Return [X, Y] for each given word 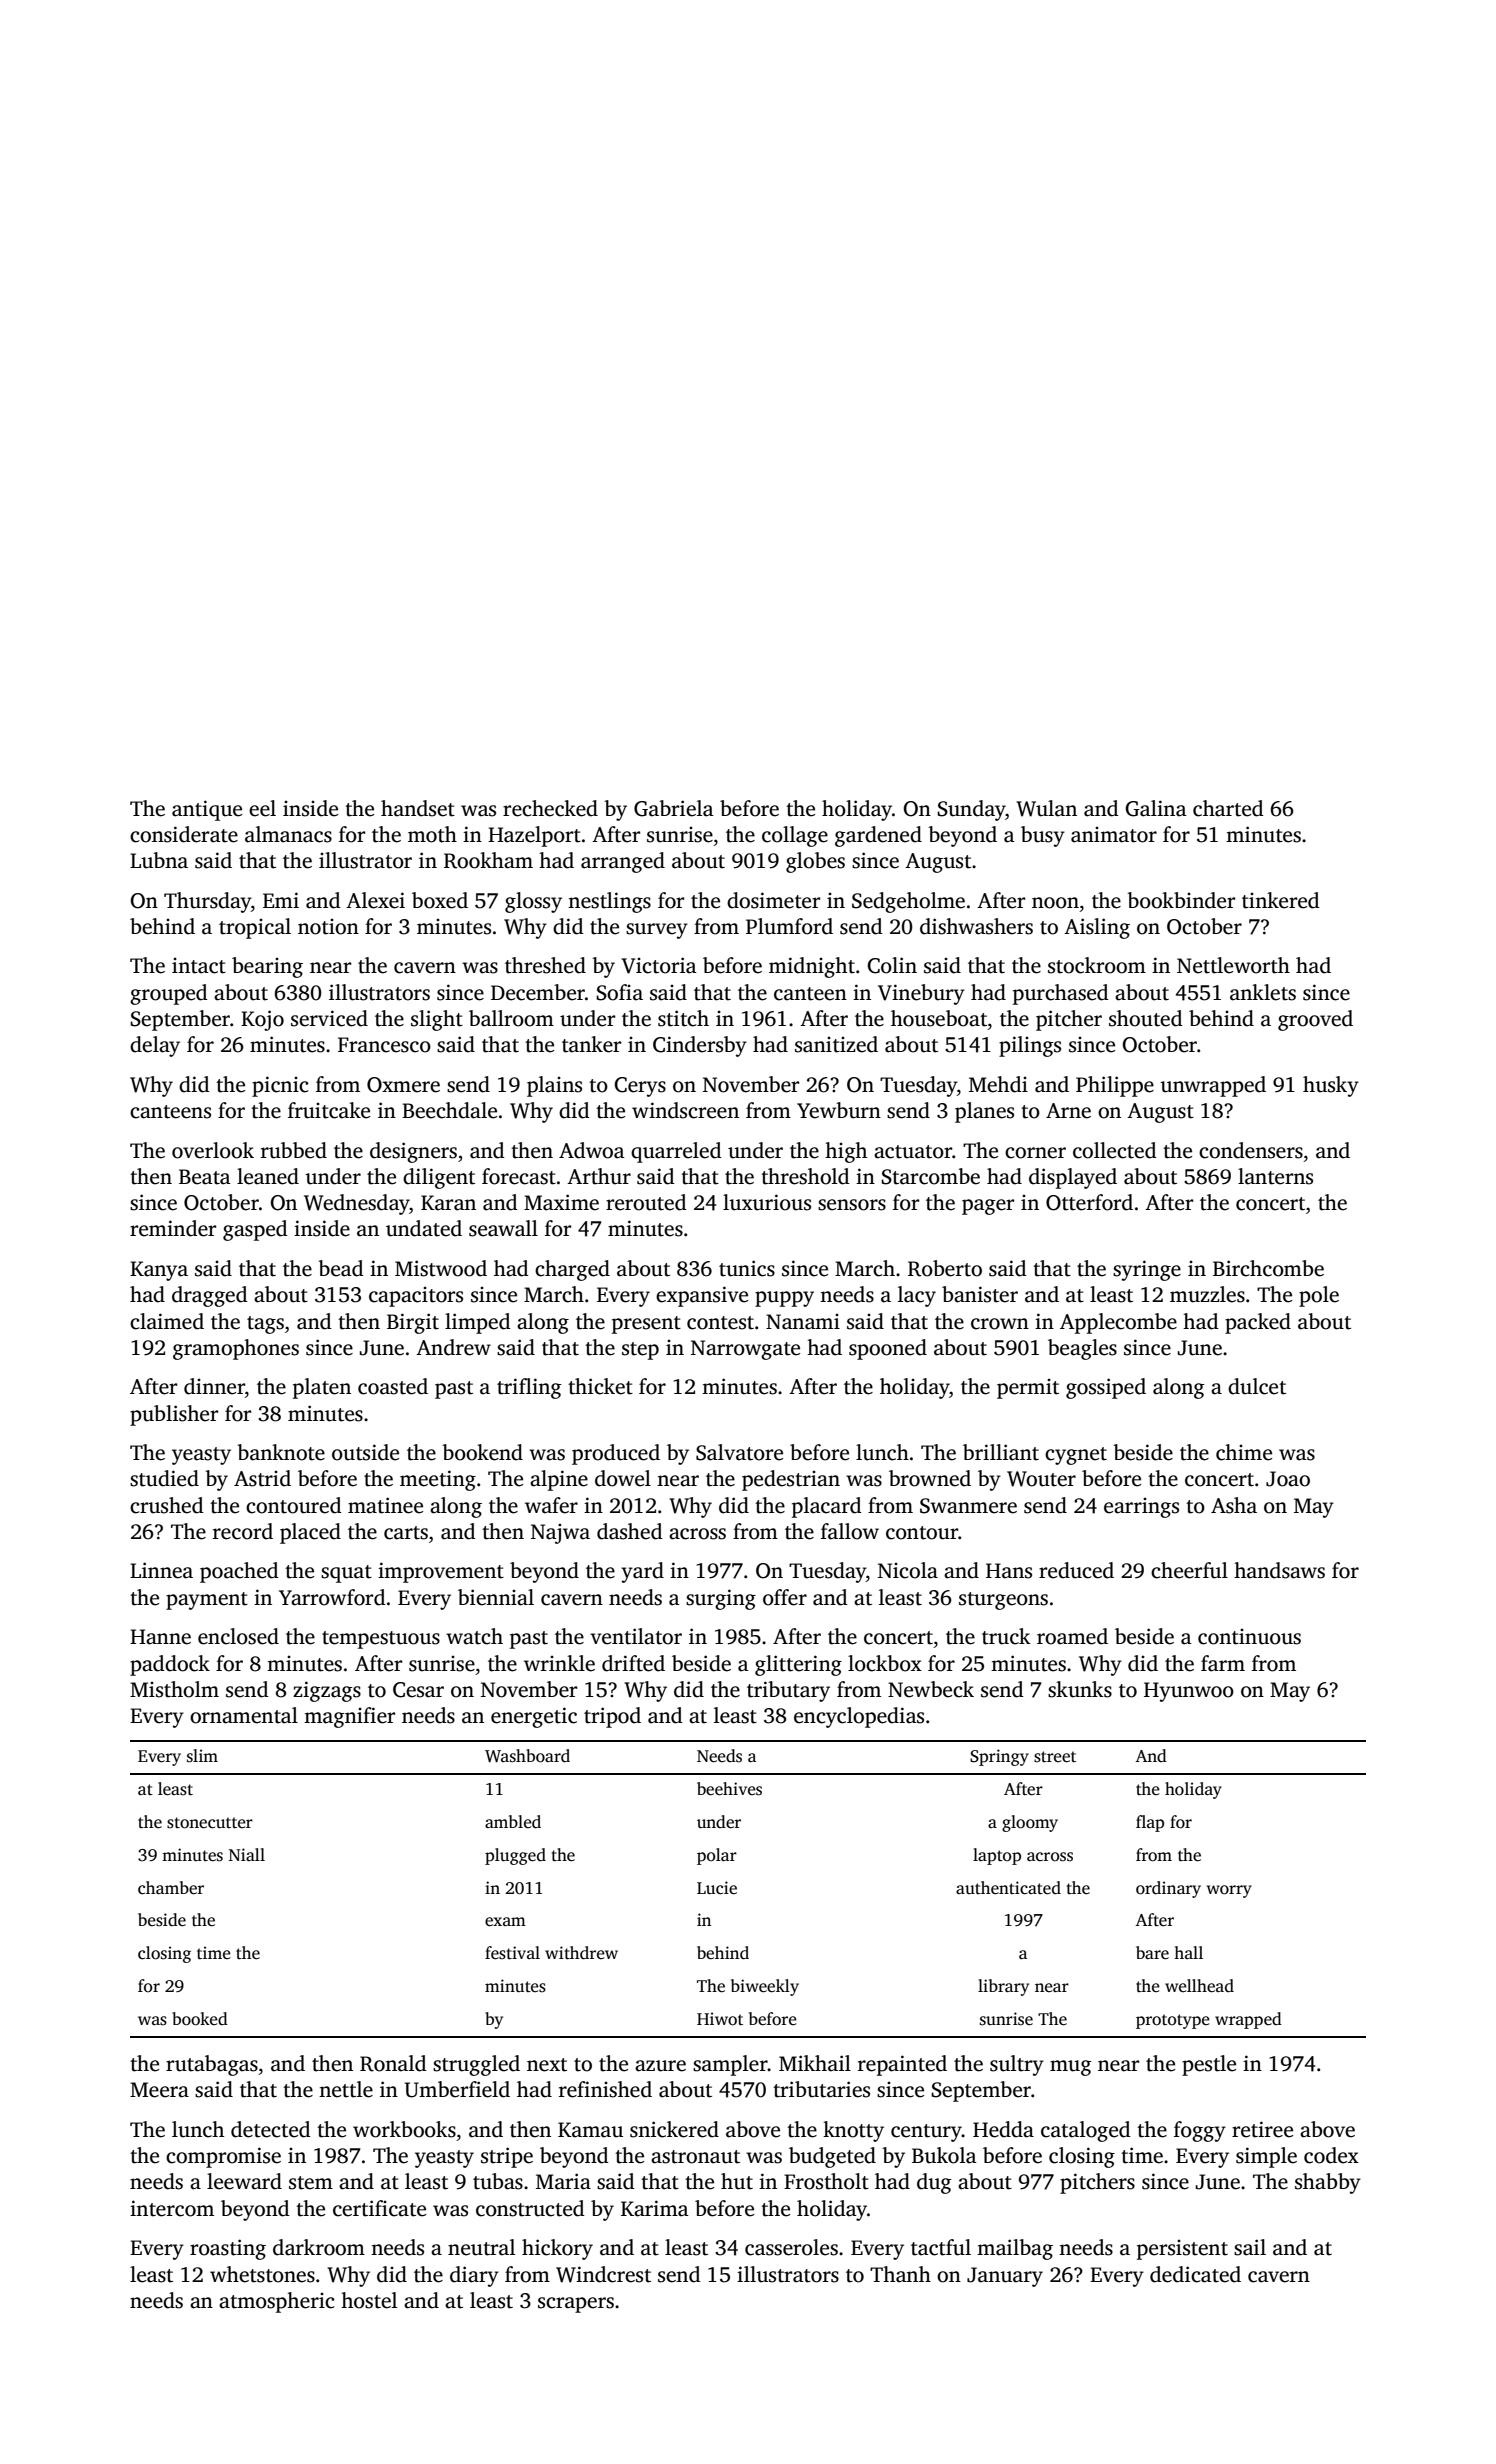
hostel [369, 2300]
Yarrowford [332, 1597]
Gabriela [674, 808]
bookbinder [1181, 900]
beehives [729, 1789]
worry [1229, 1891]
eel [262, 808]
